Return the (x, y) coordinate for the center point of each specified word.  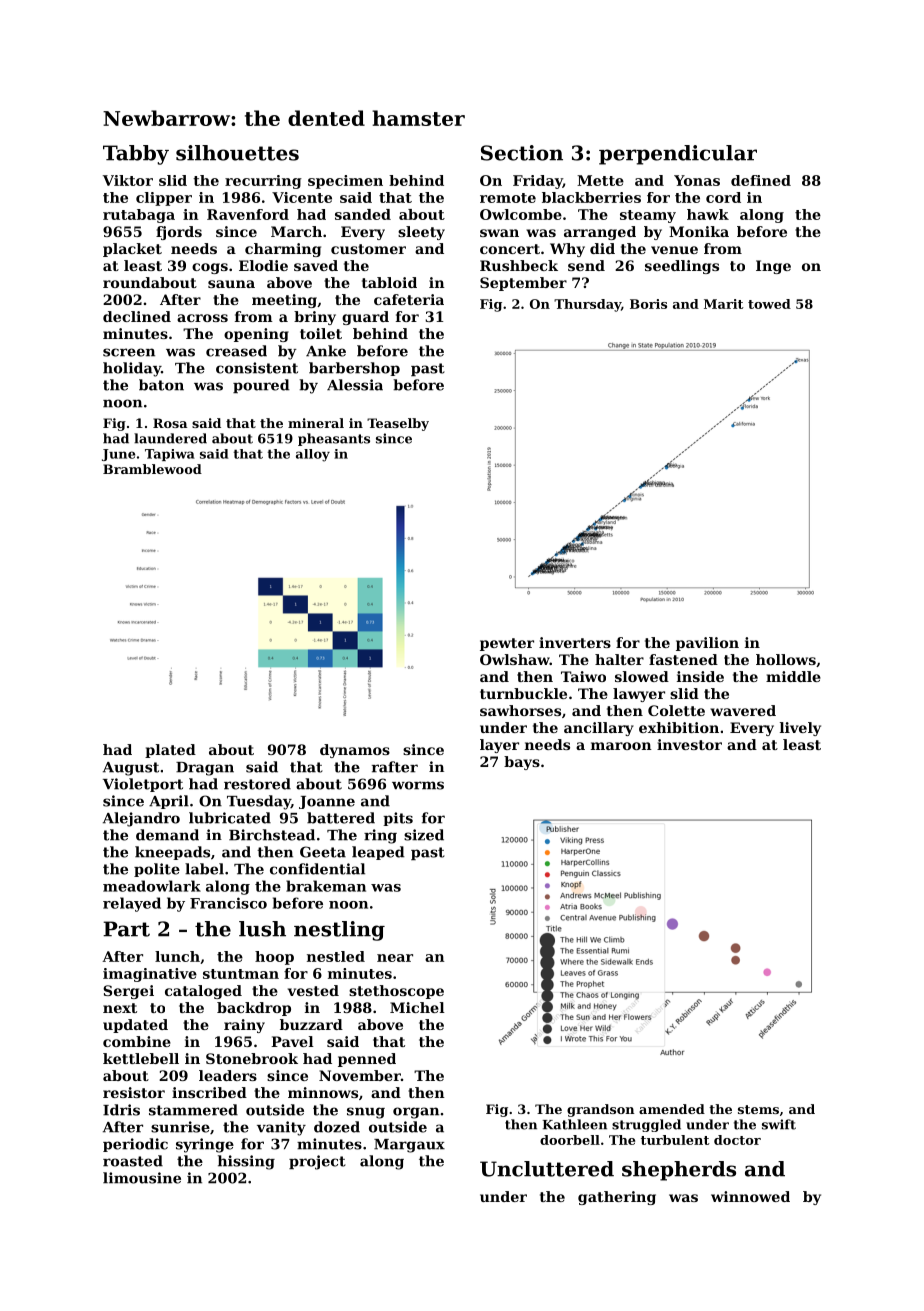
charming (283, 250)
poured (261, 386)
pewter (507, 644)
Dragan (205, 769)
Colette (676, 710)
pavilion (707, 644)
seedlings (682, 267)
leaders (228, 1075)
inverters (575, 642)
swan (499, 233)
